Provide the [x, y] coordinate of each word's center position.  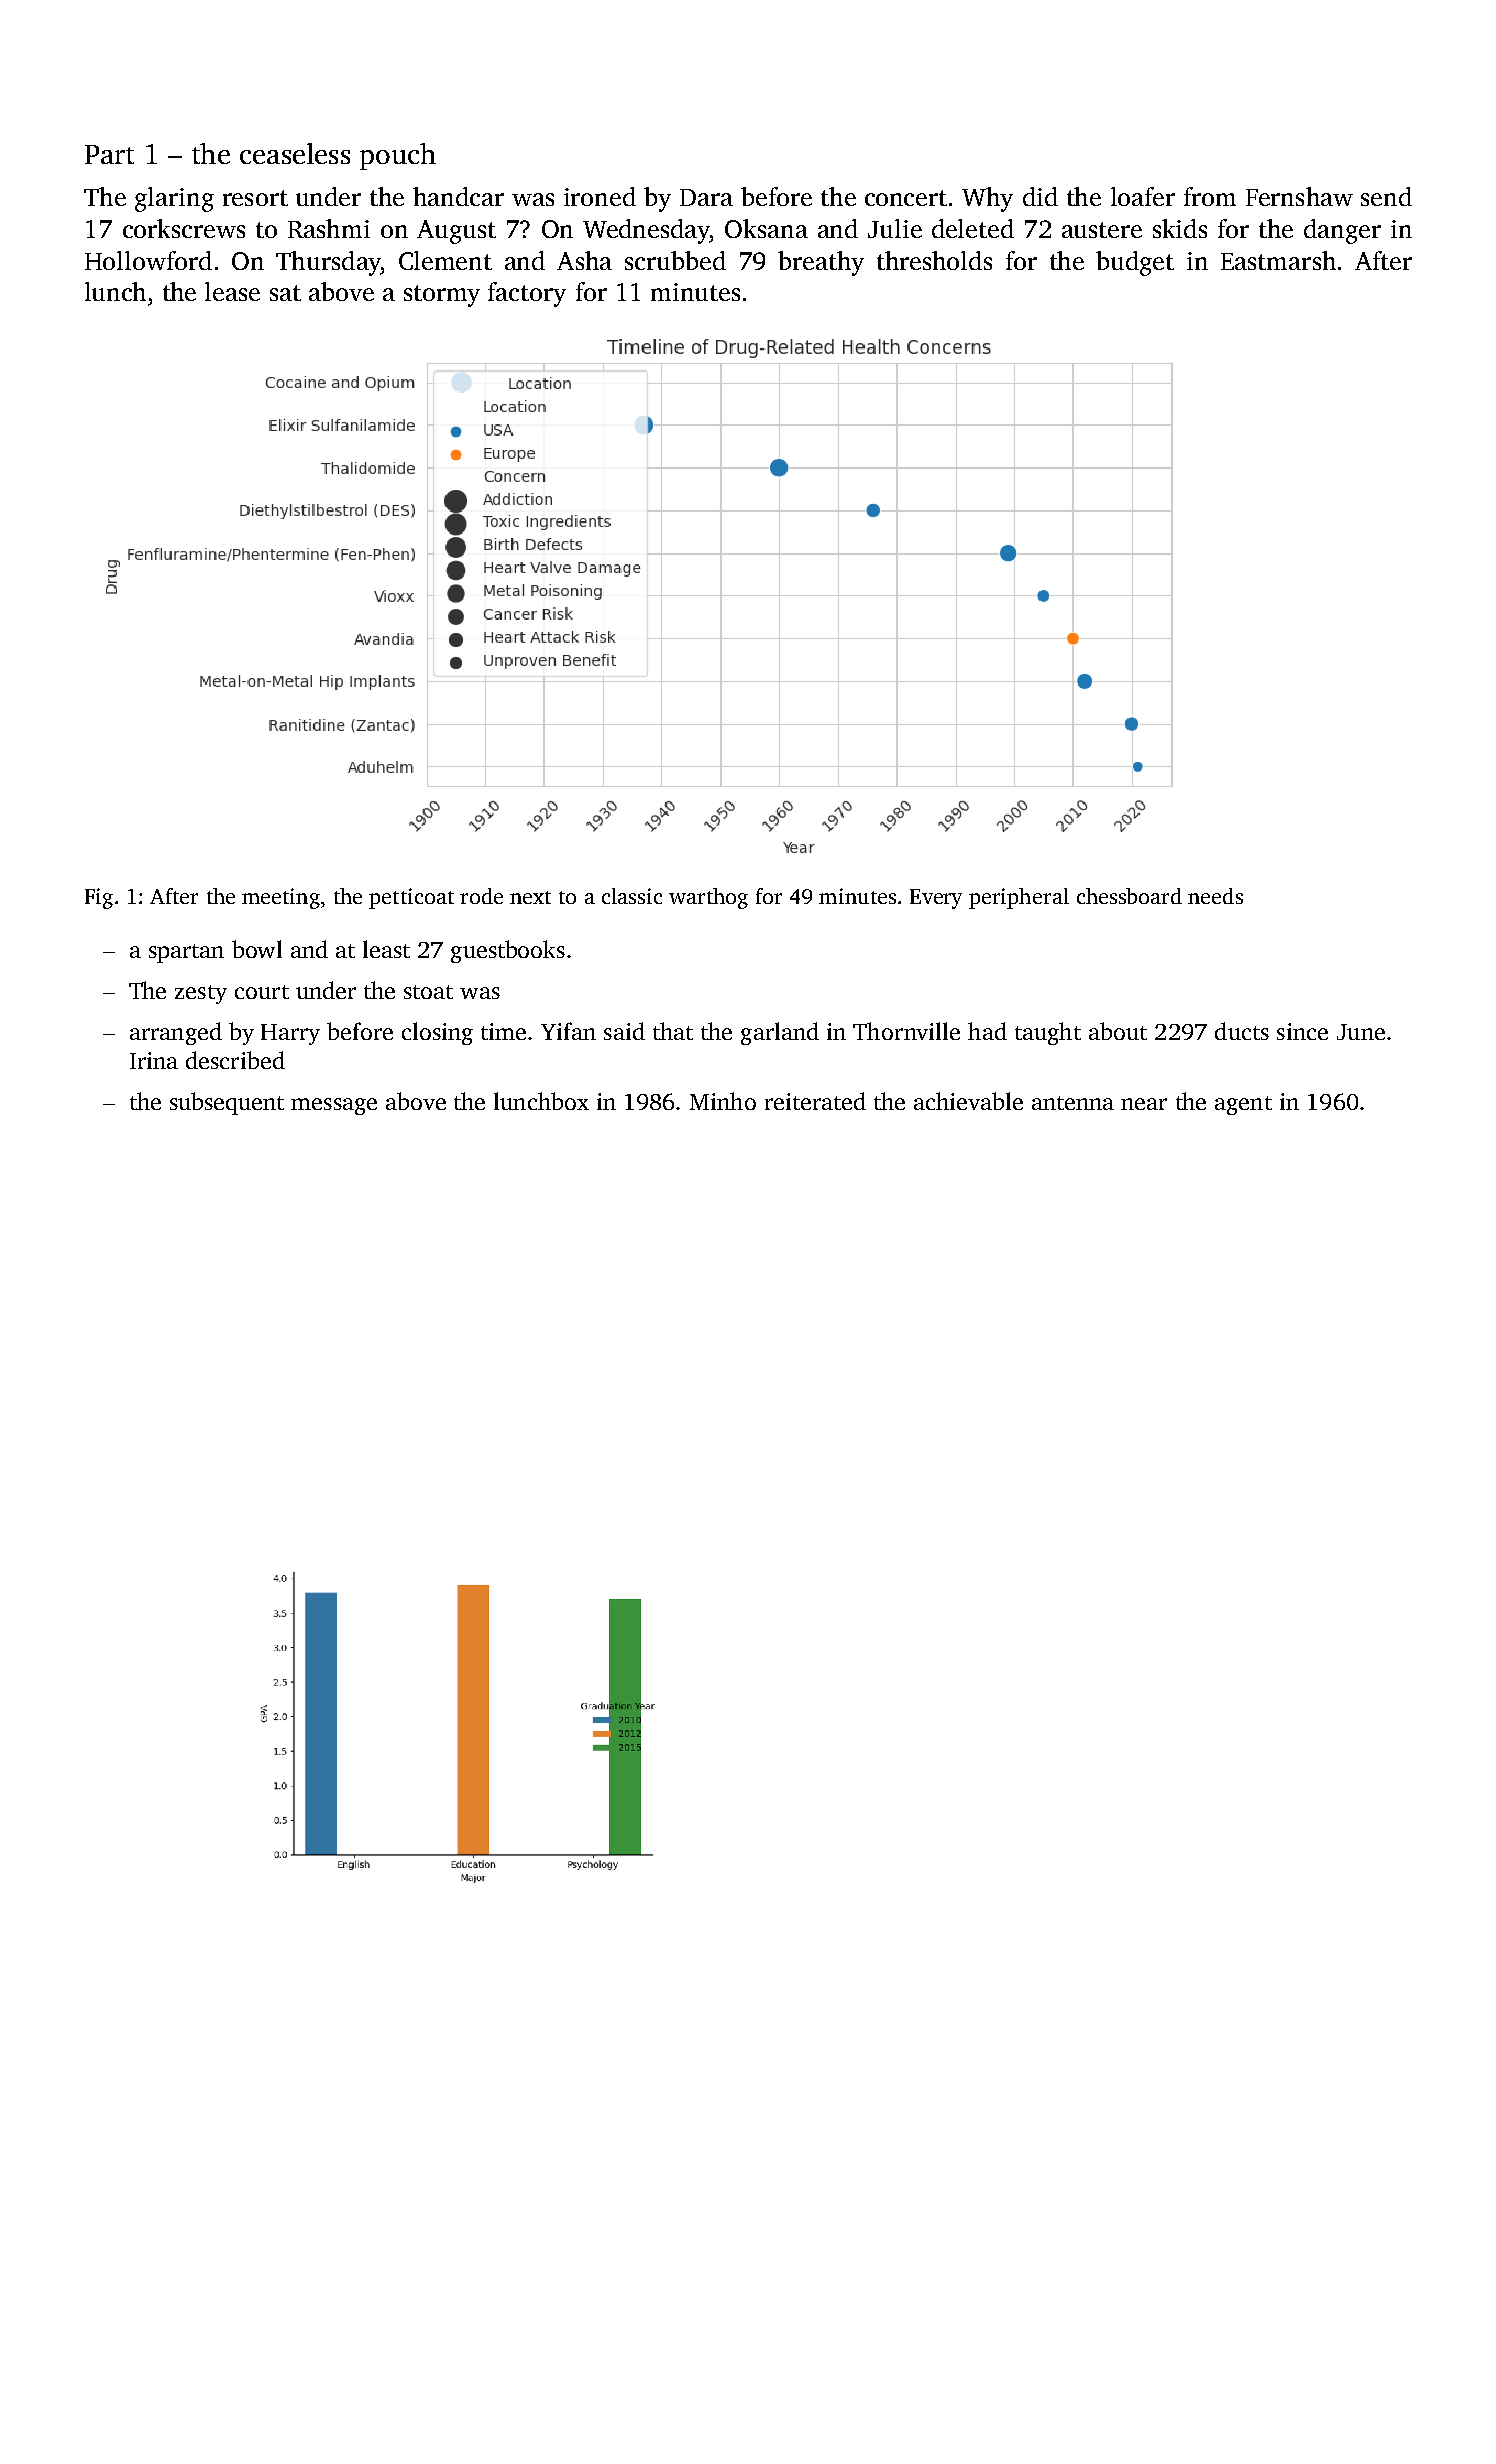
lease [232, 291]
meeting [281, 898]
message [334, 1106]
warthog [708, 898]
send [1386, 196]
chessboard [1129, 896]
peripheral [1019, 898]
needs [1215, 896]
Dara [706, 197]
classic [632, 896]
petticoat [411, 898]
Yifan [568, 1031]
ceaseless [295, 153]
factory [527, 294]
